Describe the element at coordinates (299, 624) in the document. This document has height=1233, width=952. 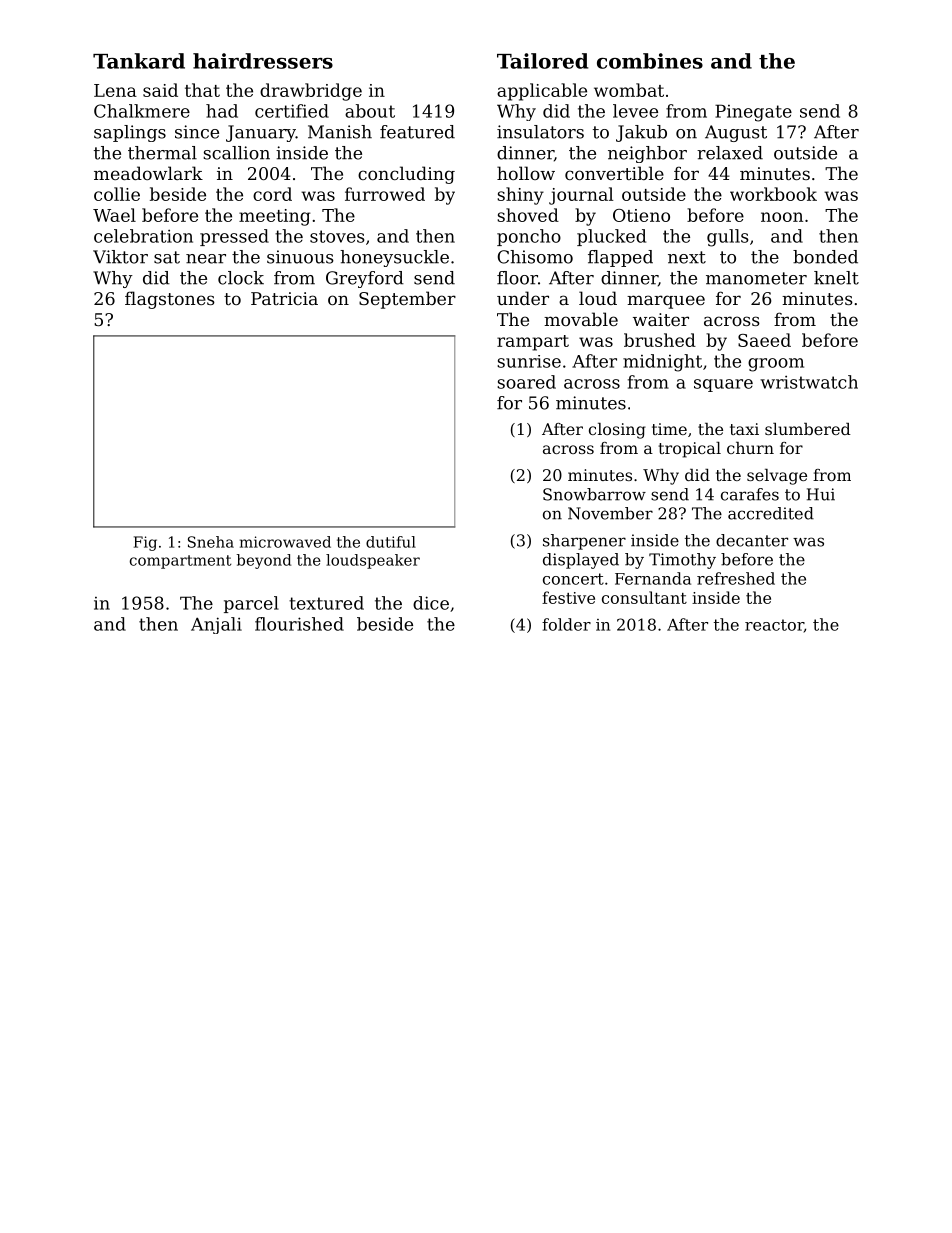
I see `flourished` at that location.
